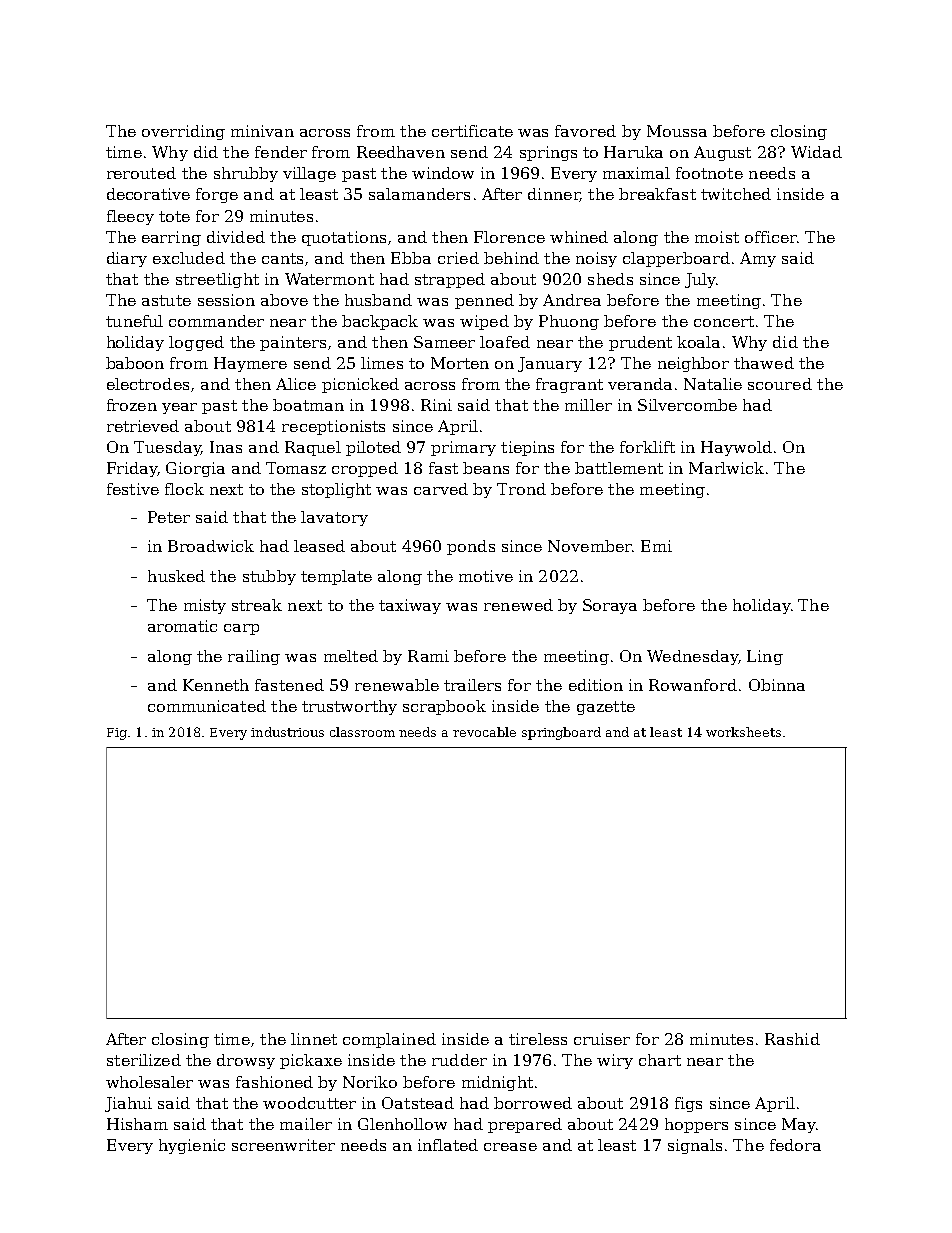 This screenshot has width=952, height=1233. What do you see at coordinates (472, 131) in the screenshot?
I see `certificate` at bounding box center [472, 131].
